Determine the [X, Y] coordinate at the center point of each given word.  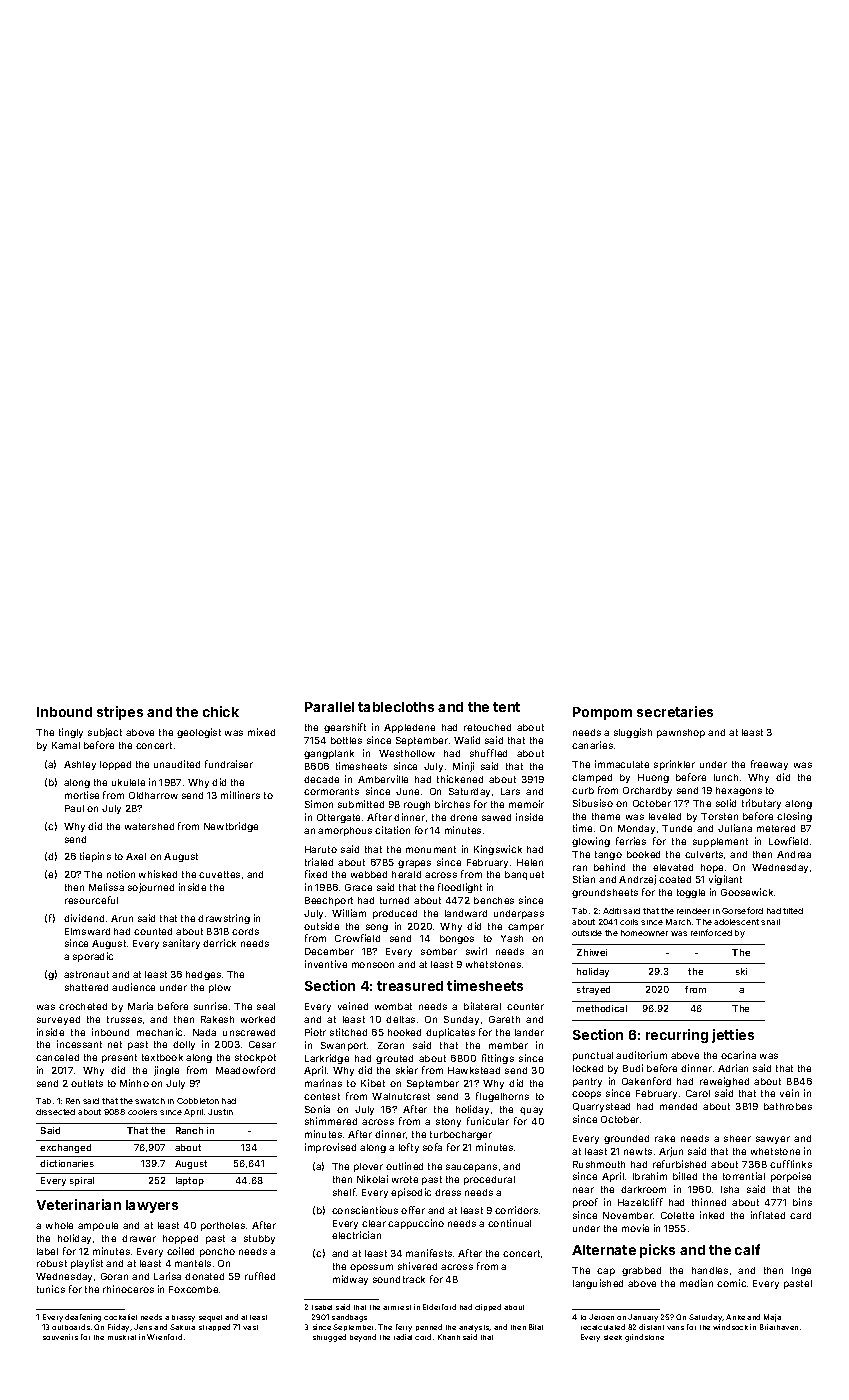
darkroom [643, 1189]
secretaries [675, 711]
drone [463, 817]
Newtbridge [231, 827]
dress [448, 1192]
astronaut [86, 974]
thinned [709, 1202]
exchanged [65, 1148]
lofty [409, 1148]
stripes [120, 713]
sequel [210, 1318]
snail [770, 922]
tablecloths [396, 707]
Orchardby [647, 791]
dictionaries [67, 1163]
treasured [410, 986]
